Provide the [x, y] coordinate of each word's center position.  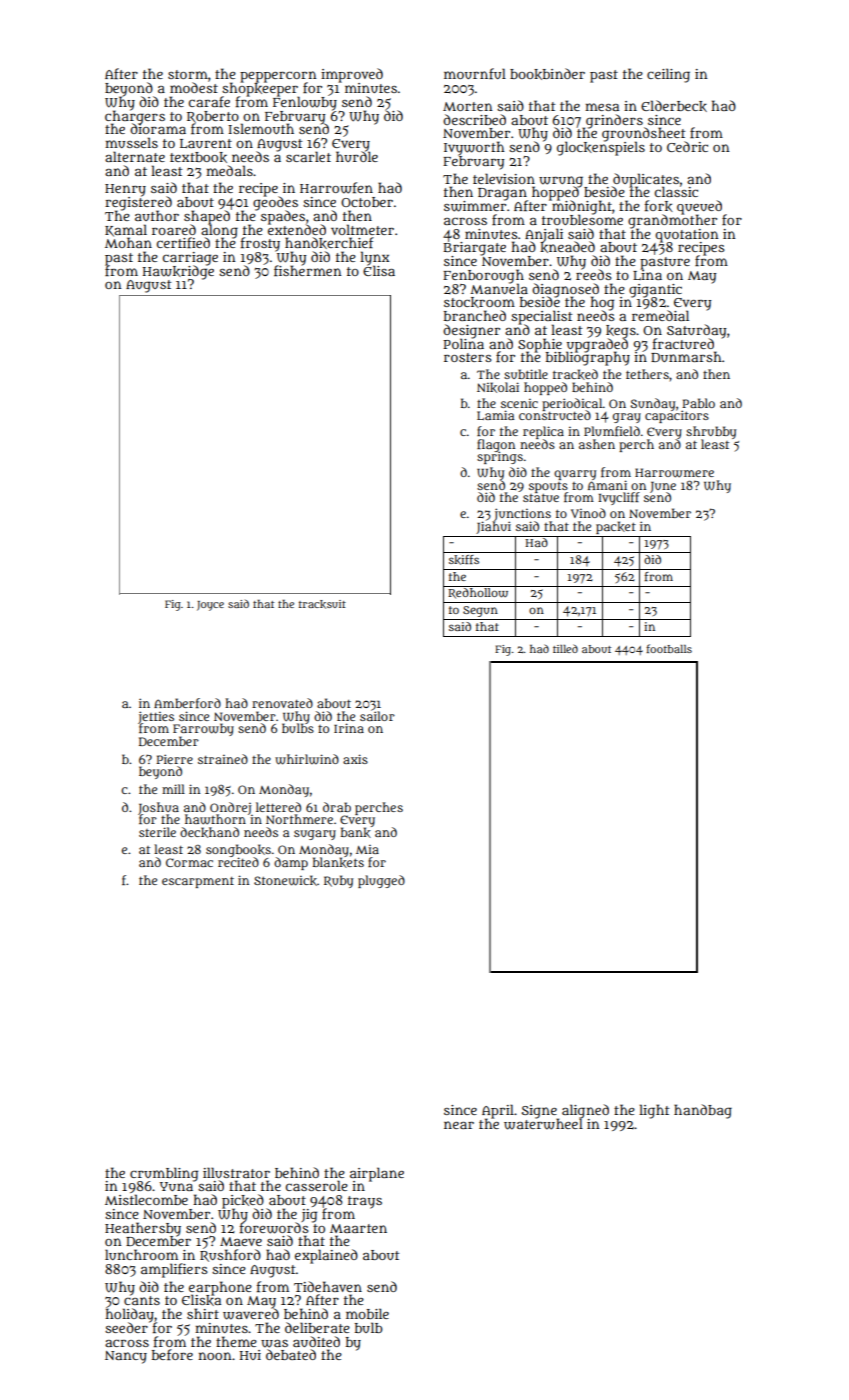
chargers [135, 117]
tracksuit [322, 604]
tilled [565, 648]
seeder [127, 1327]
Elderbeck [674, 106]
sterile [157, 832]
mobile [367, 1313]
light [654, 1111]
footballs [669, 648]
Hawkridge [178, 272]
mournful [475, 73]
